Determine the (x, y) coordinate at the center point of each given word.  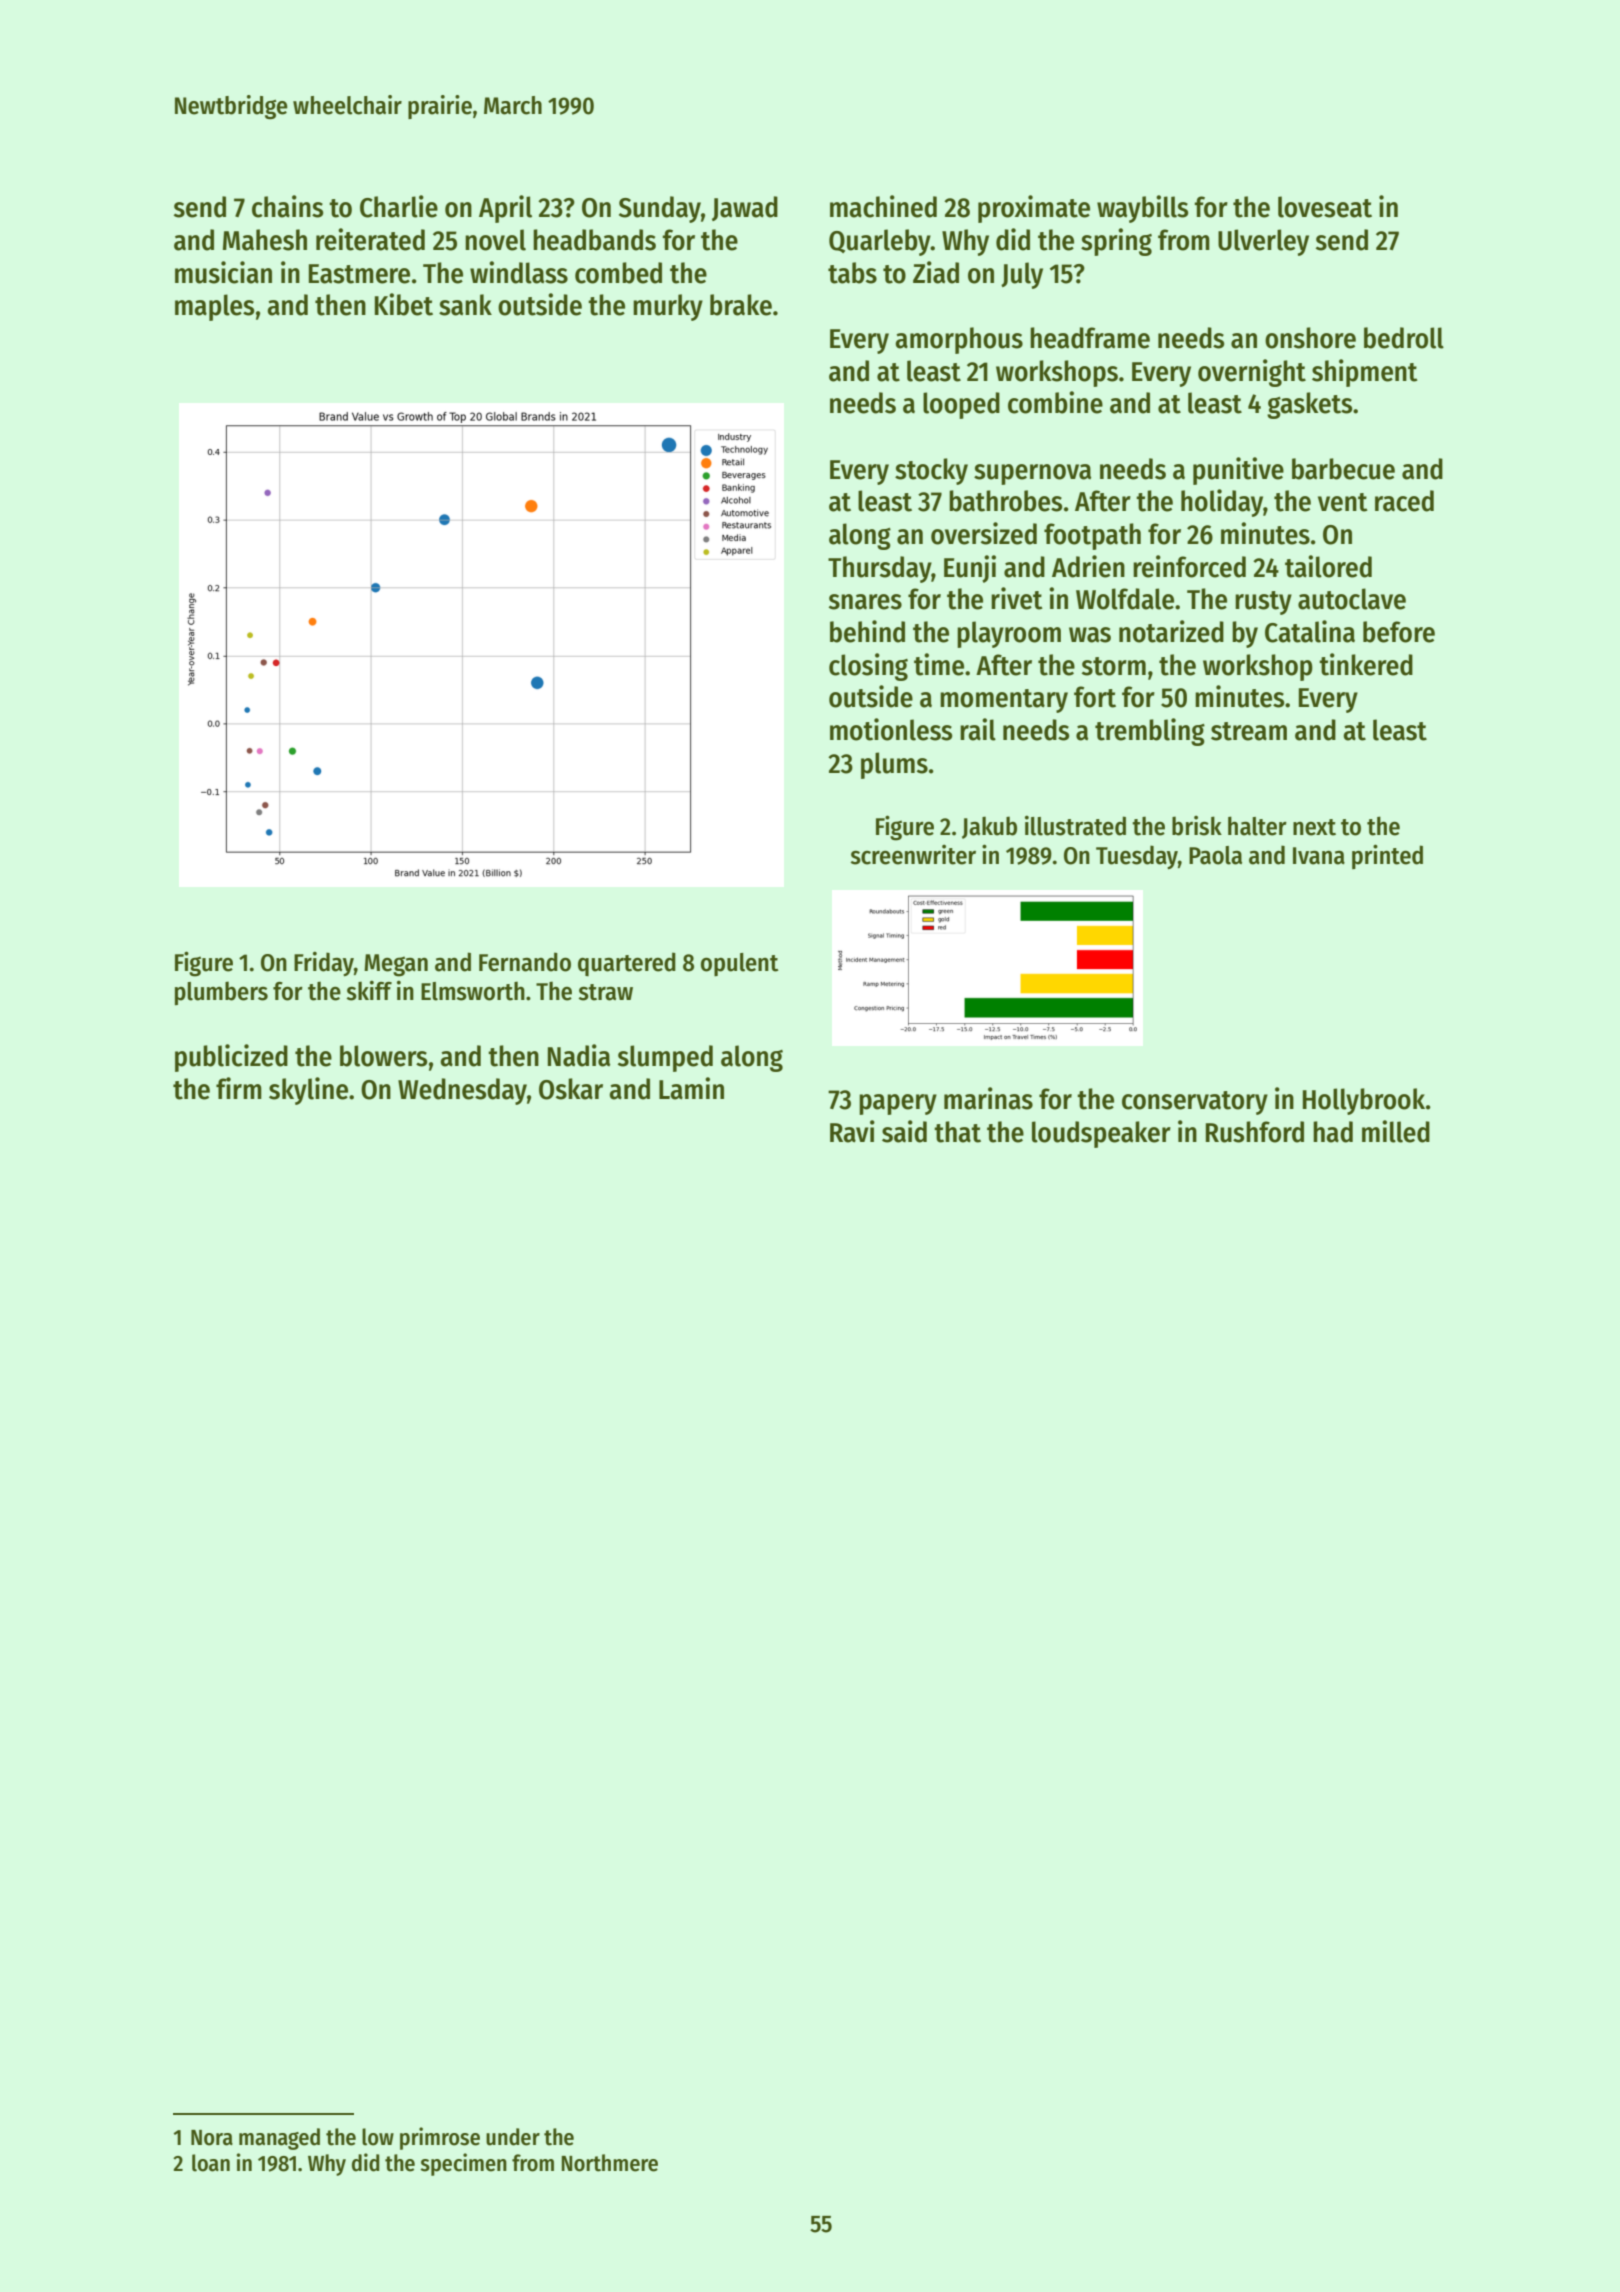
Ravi (852, 1131)
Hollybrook (1364, 1101)
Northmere (609, 2163)
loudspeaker (1101, 1134)
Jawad (745, 208)
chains (287, 206)
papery (898, 1104)
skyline (308, 1091)
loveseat (1325, 207)
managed (279, 2139)
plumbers (221, 993)
